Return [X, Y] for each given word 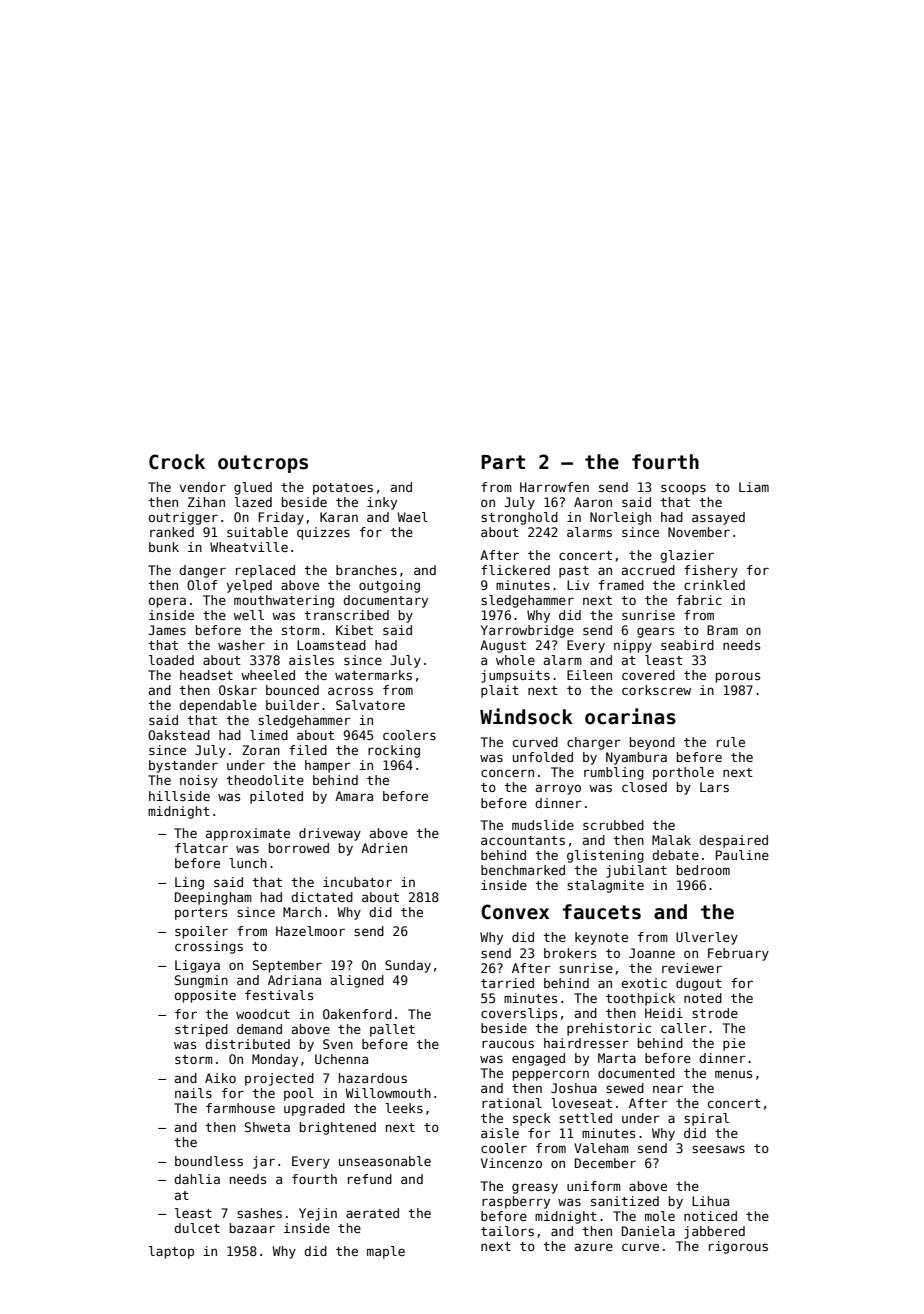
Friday [281, 518]
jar [264, 1162]
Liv [578, 585]
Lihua [710, 1201]
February [738, 954]
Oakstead [179, 735]
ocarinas [630, 716]
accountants [523, 840]
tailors [507, 1231]
